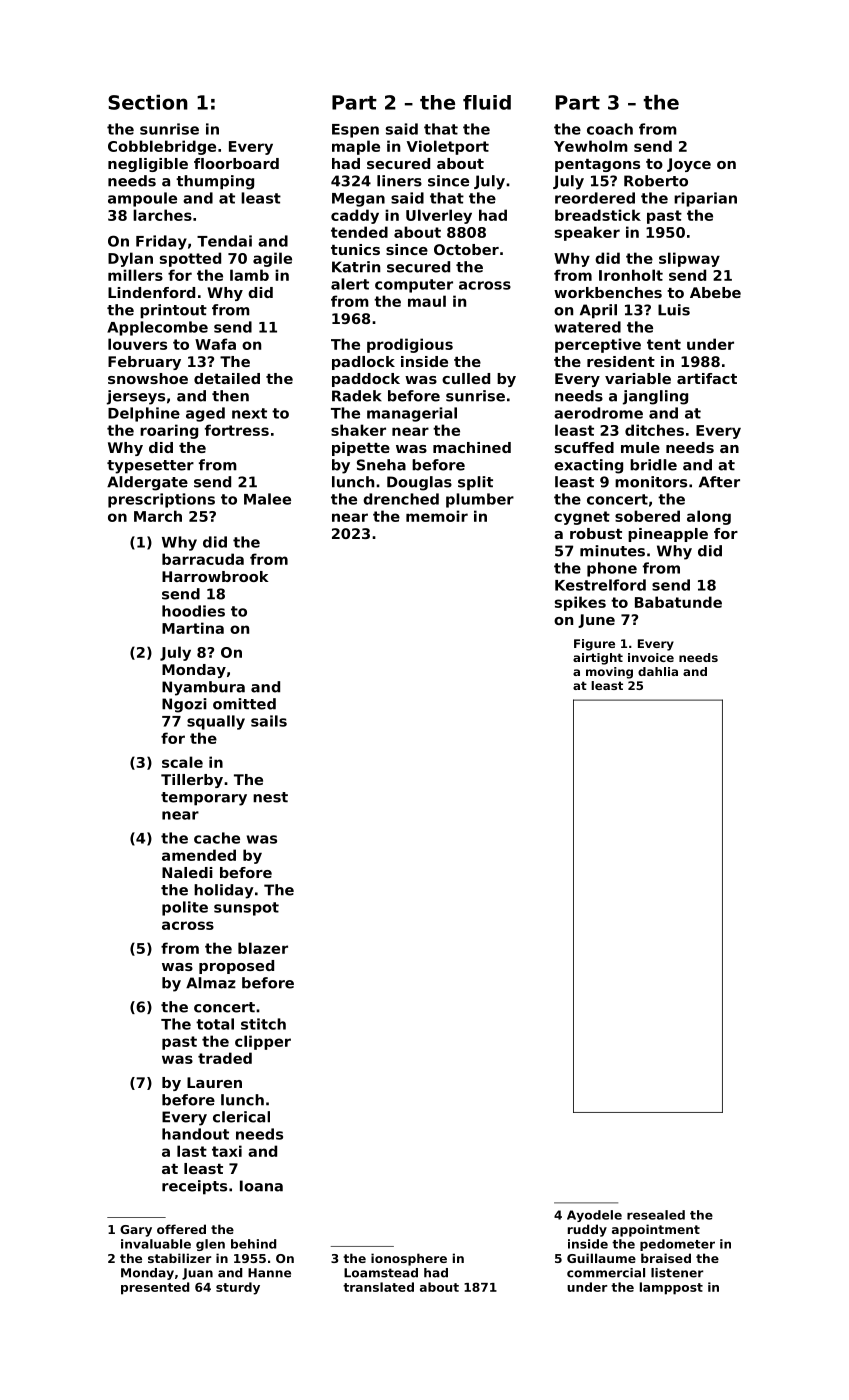 Image resolution: width=849 pixels, height=1400 pixels. What do you see at coordinates (580, 603) in the screenshot?
I see `spikes` at bounding box center [580, 603].
